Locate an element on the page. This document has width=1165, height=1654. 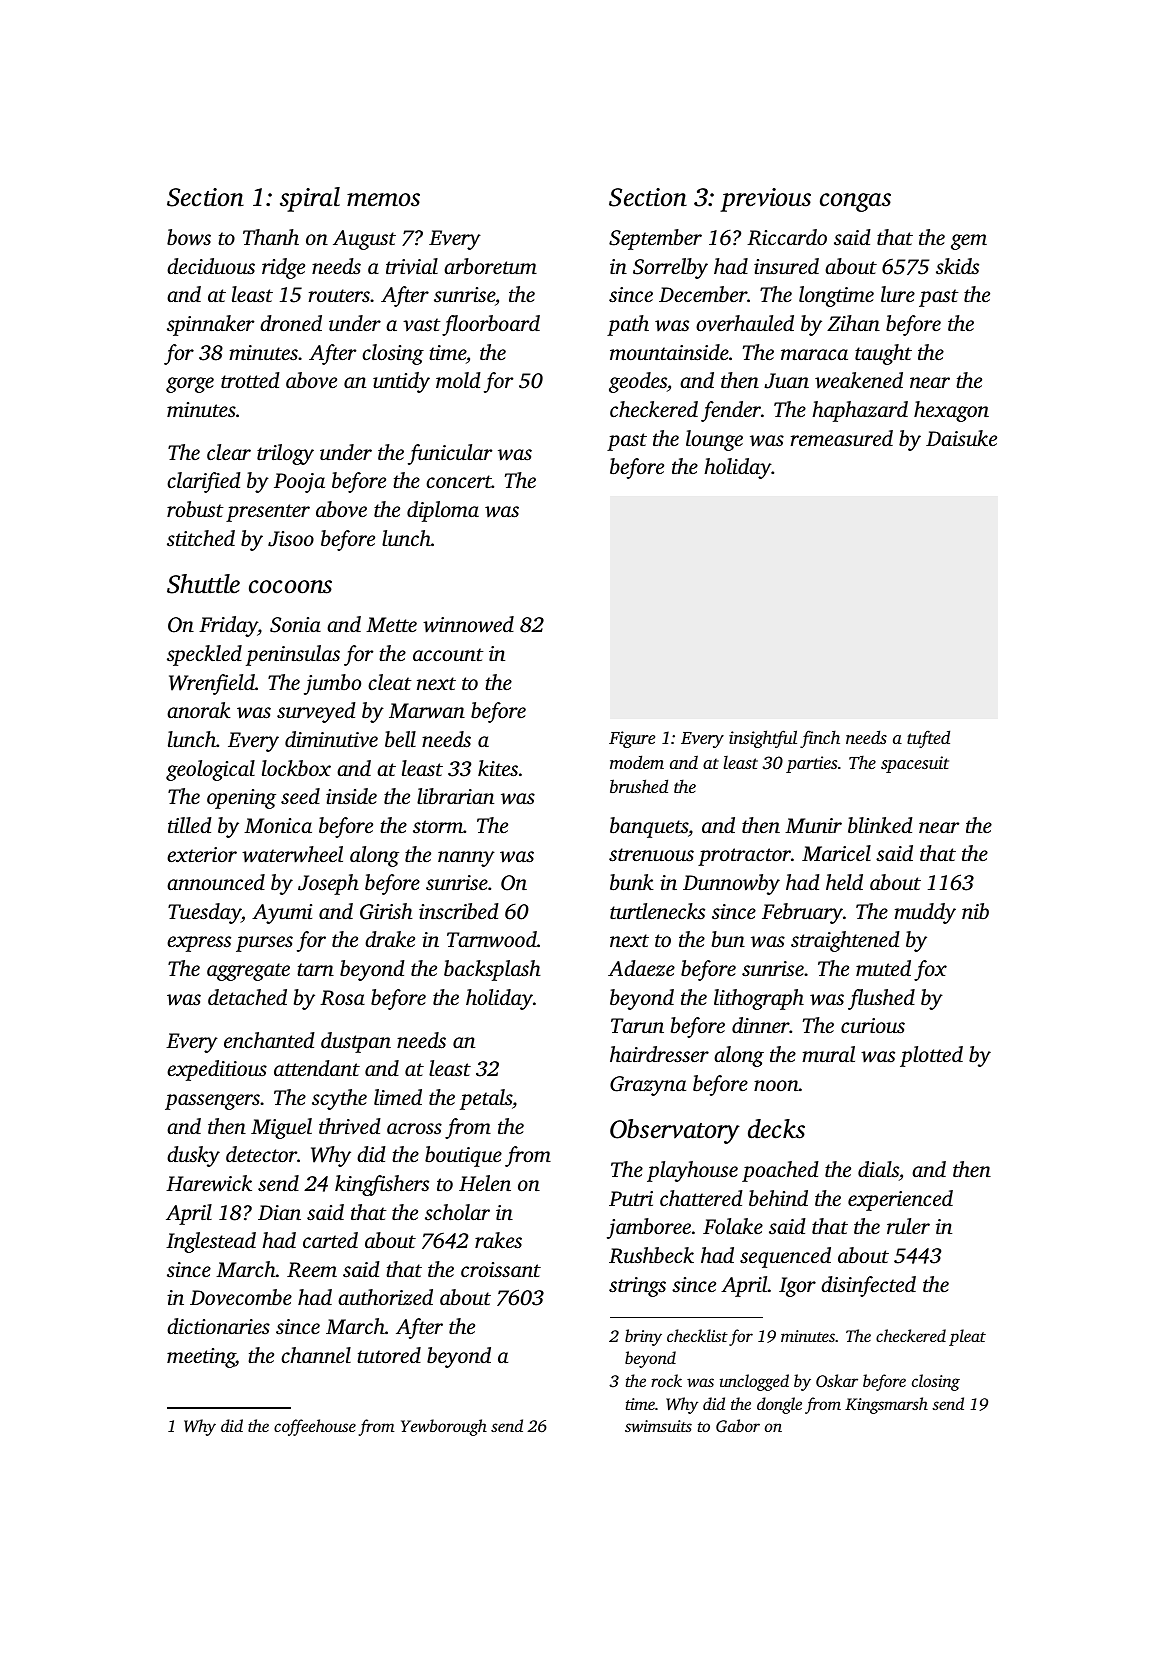
bows is located at coordinates (189, 237).
